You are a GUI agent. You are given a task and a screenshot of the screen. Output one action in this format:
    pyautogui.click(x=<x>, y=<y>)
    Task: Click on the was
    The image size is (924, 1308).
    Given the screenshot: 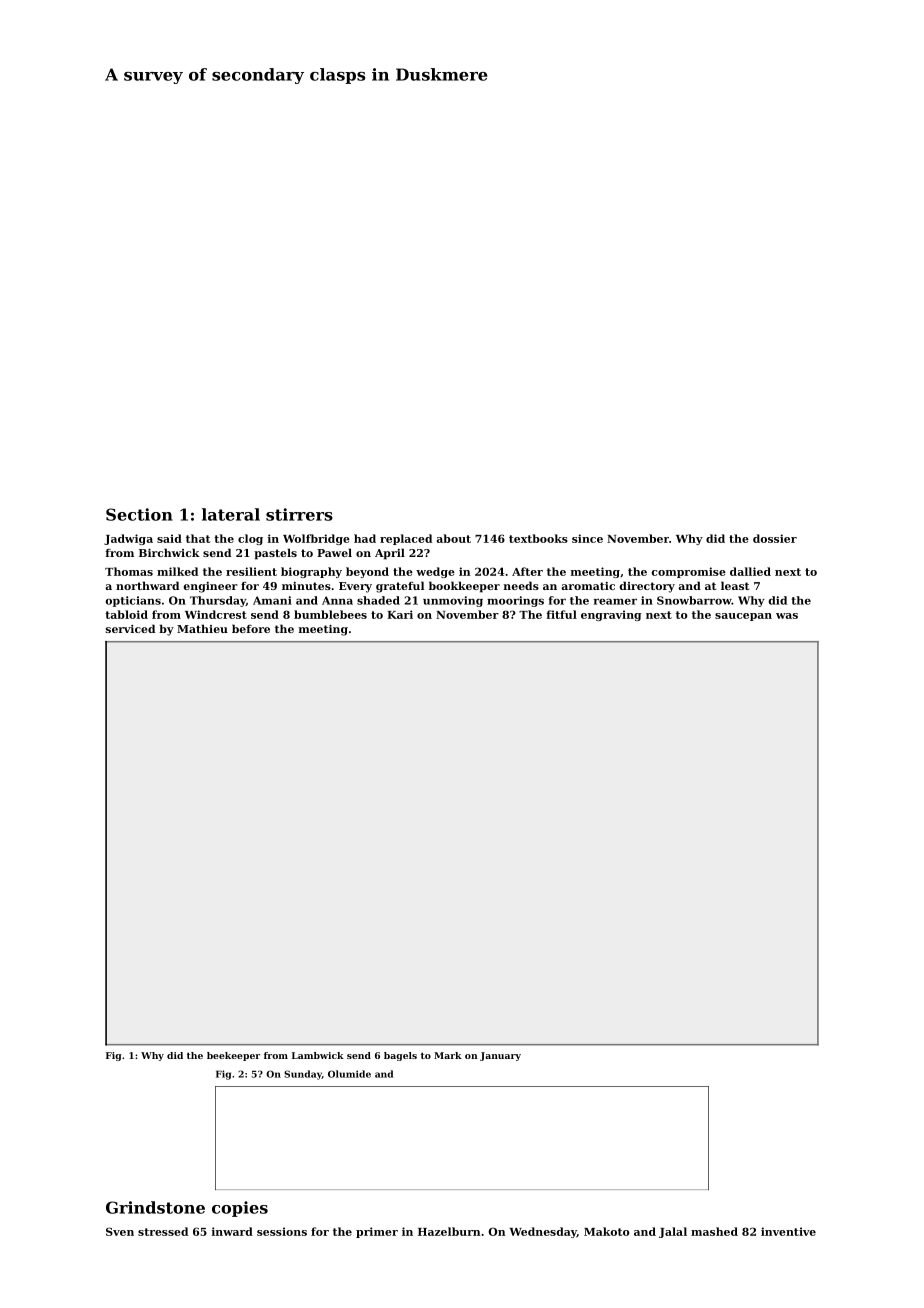 What is the action you would take?
    pyautogui.click(x=787, y=616)
